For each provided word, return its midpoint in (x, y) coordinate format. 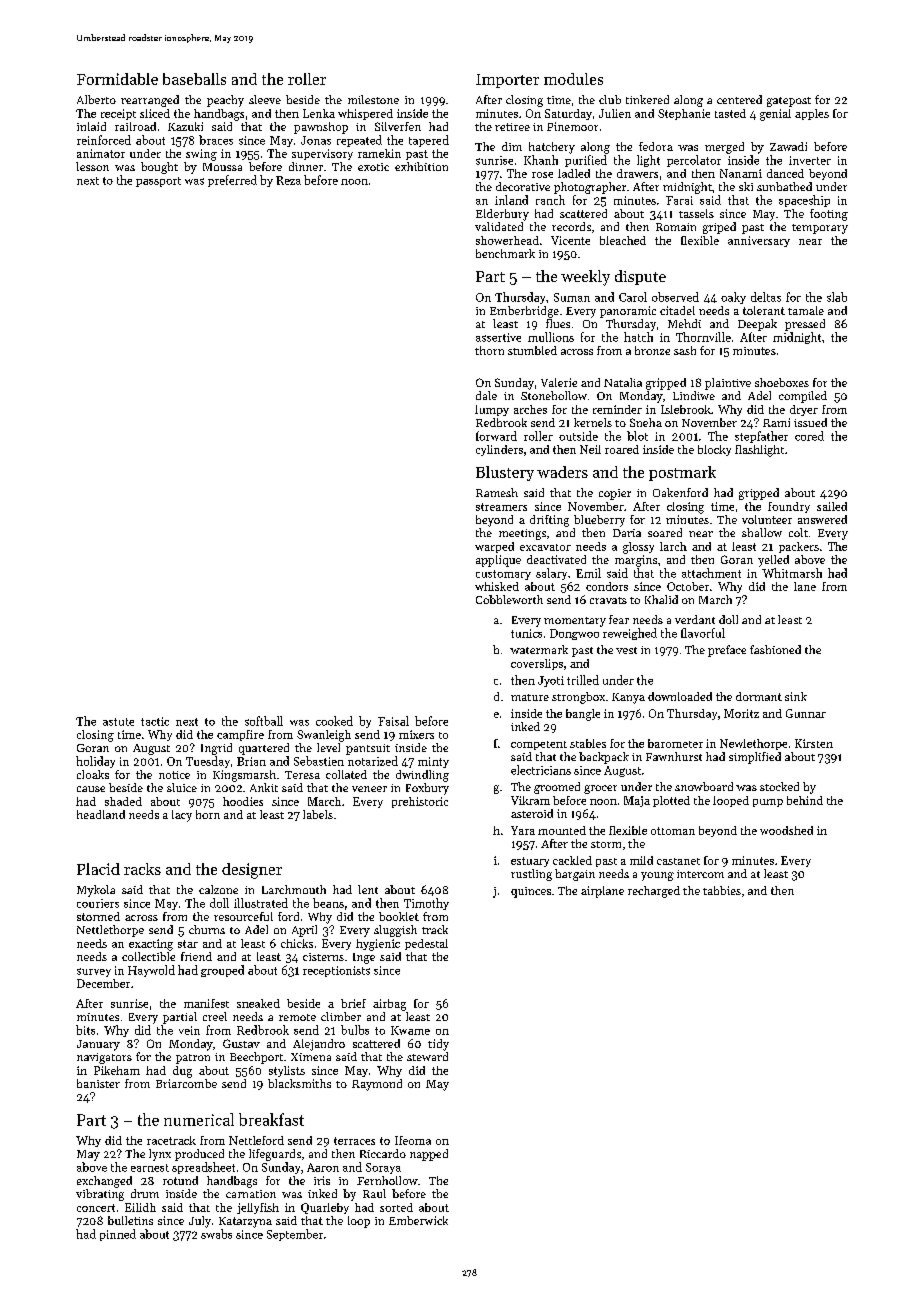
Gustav (241, 1043)
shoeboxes (782, 382)
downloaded (680, 696)
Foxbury (427, 789)
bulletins (130, 1220)
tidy (438, 1045)
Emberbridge (524, 312)
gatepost (789, 102)
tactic (155, 721)
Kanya (628, 698)
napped (429, 1155)
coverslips (537, 664)
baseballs (194, 79)
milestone (373, 99)
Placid (98, 869)
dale (486, 395)
